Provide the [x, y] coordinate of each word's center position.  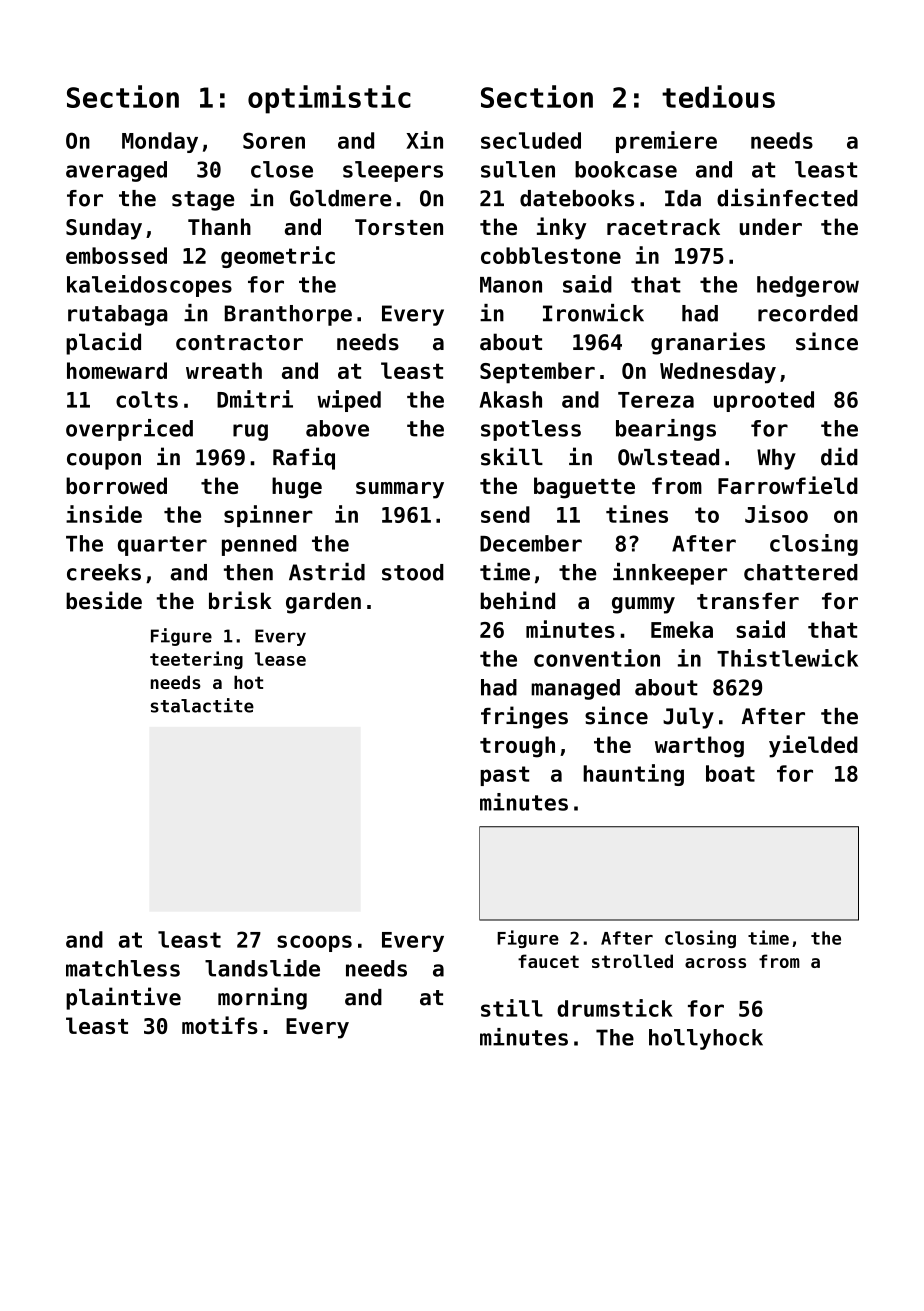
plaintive [123, 998]
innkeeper [670, 574]
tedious [718, 96]
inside [104, 514]
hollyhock [706, 1039]
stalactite [202, 705]
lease [280, 659]
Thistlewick [787, 658]
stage [203, 201]
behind [517, 600]
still [512, 1008]
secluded [531, 140]
